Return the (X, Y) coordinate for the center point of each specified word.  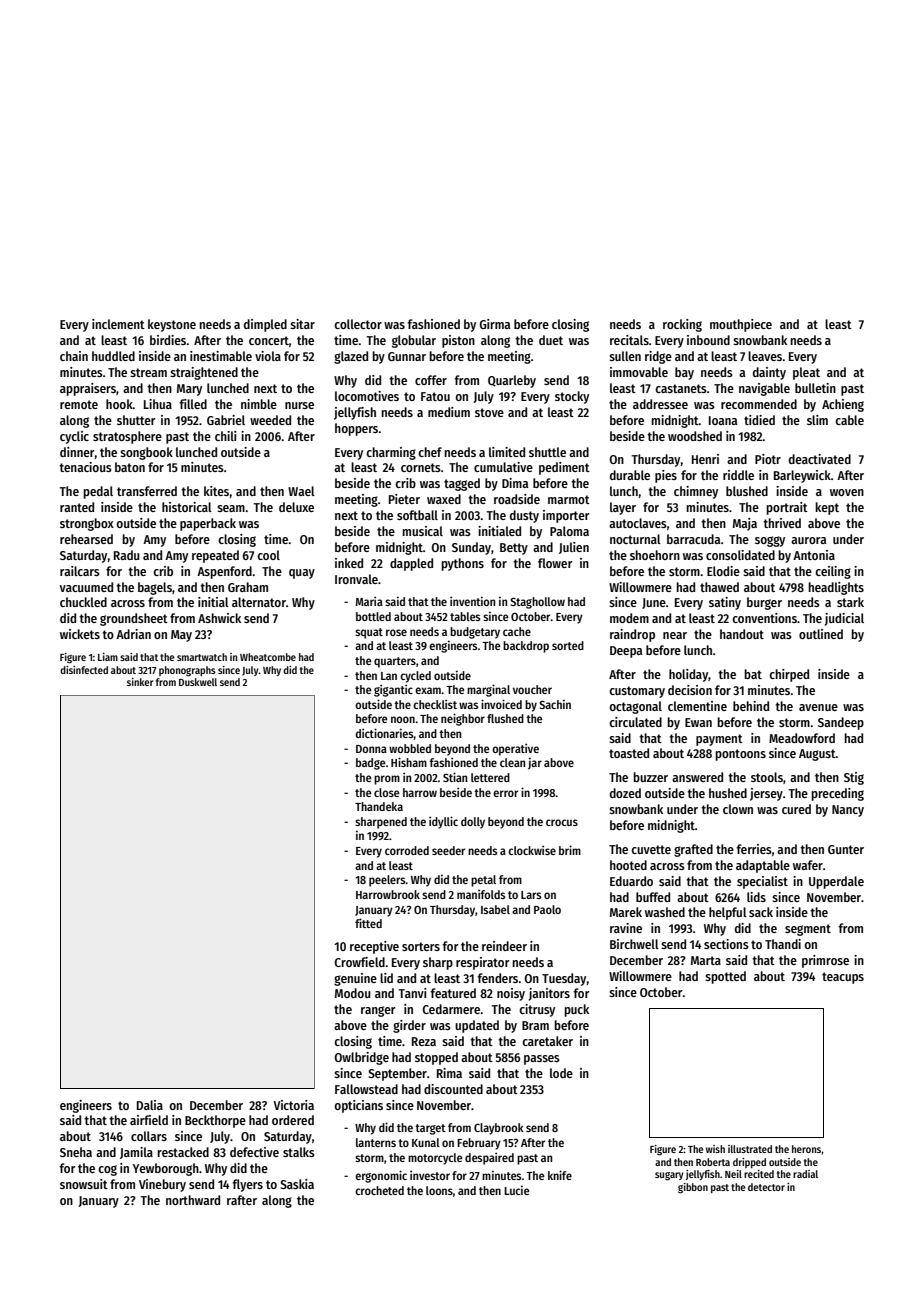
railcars (80, 571)
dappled (411, 564)
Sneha (76, 1152)
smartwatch (202, 657)
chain (74, 356)
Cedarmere (451, 1009)
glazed (351, 357)
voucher (532, 689)
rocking (682, 325)
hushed (728, 793)
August (817, 755)
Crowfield (359, 962)
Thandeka (379, 806)
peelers (387, 881)
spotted (725, 977)
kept (827, 508)
